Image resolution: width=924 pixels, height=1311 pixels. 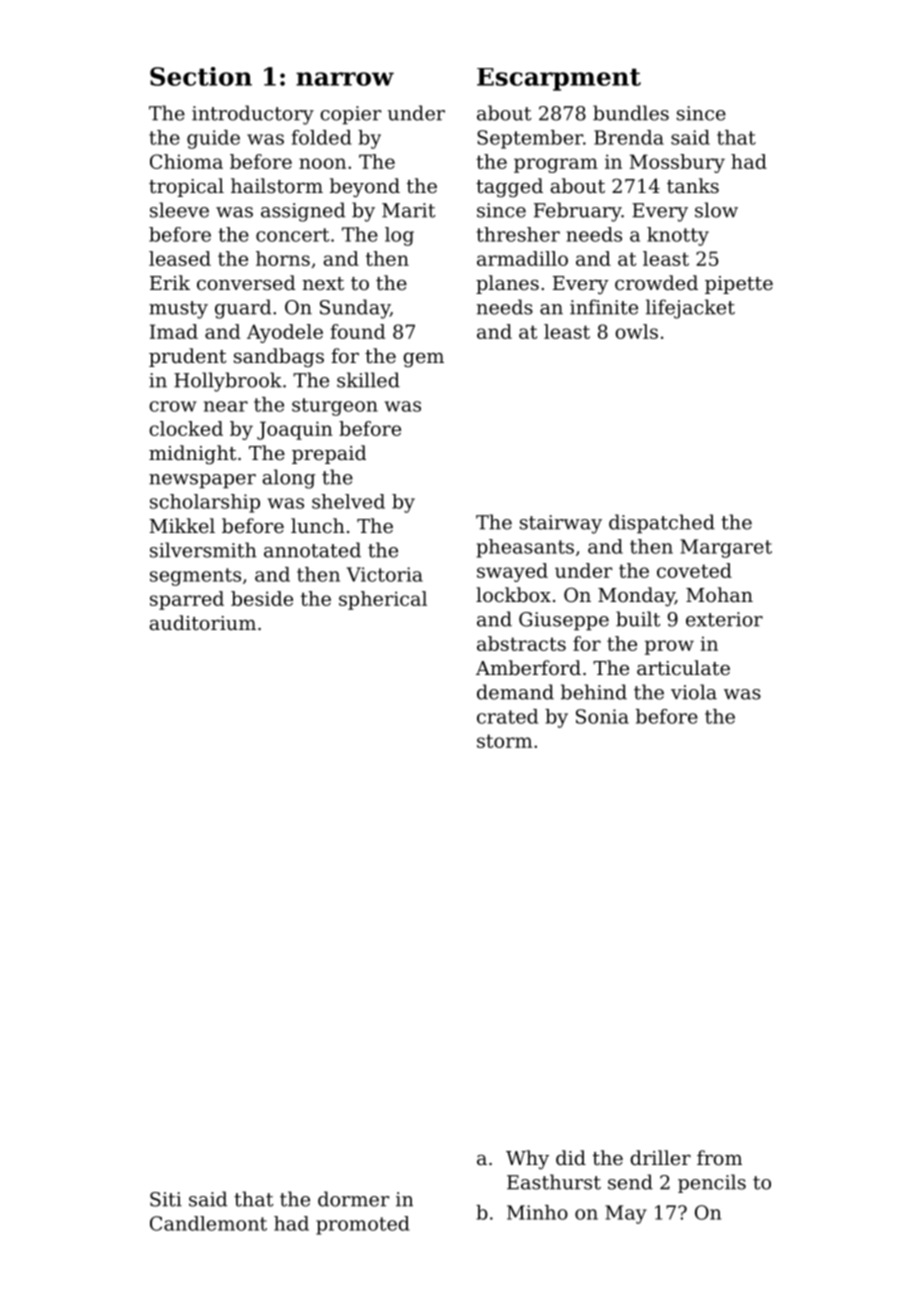 What do you see at coordinates (631, 113) in the screenshot?
I see `bundles` at bounding box center [631, 113].
